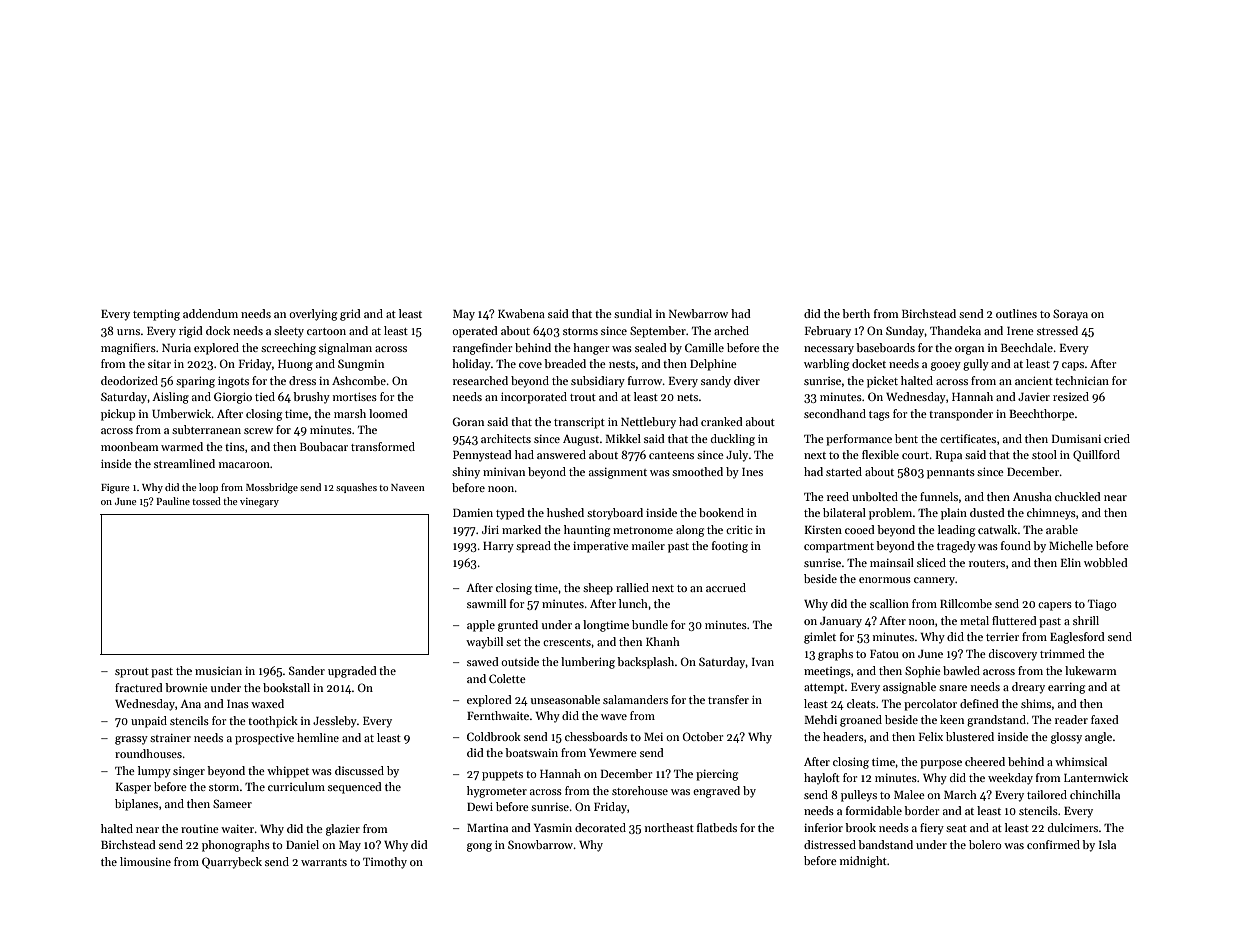 This page has height=952, width=1233. What do you see at coordinates (717, 775) in the page?
I see `piercing` at bounding box center [717, 775].
